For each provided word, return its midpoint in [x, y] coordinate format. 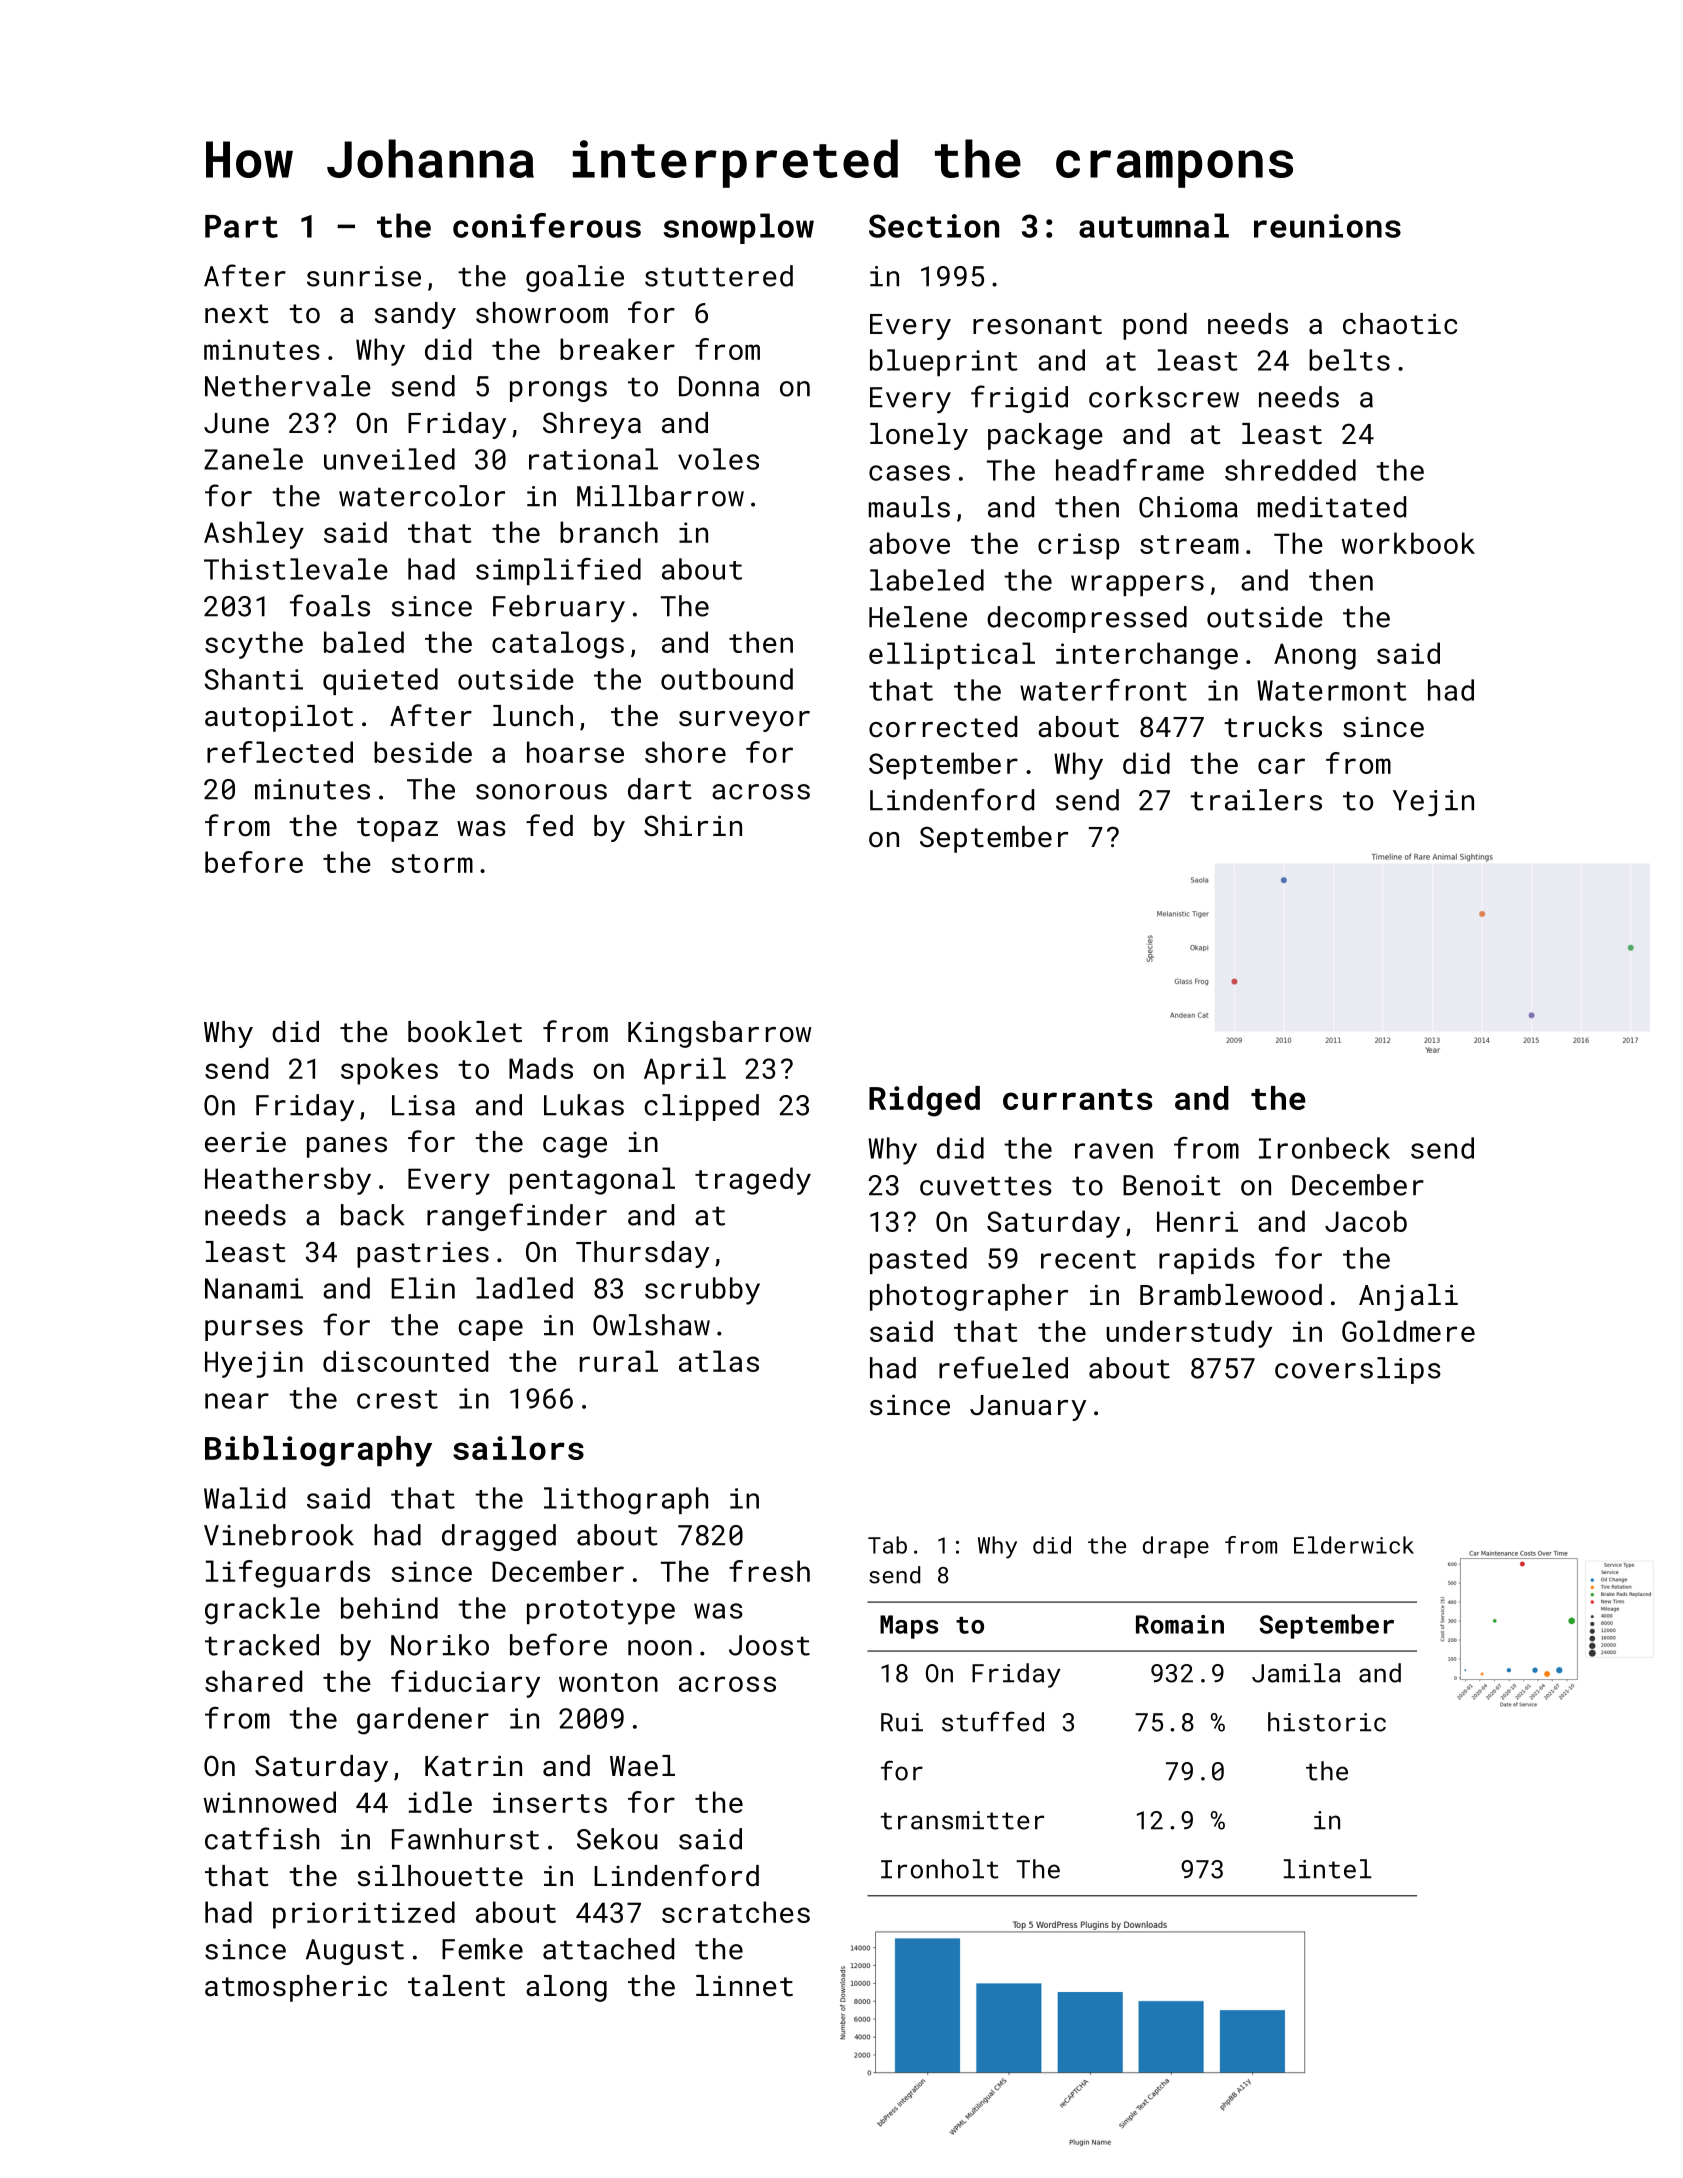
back [372, 1215]
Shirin [693, 826]
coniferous [547, 225]
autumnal [1154, 225]
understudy [1189, 1334]
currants [1077, 1099]
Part [241, 226]
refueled [1003, 1367]
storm [432, 863]
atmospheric [296, 1988]
